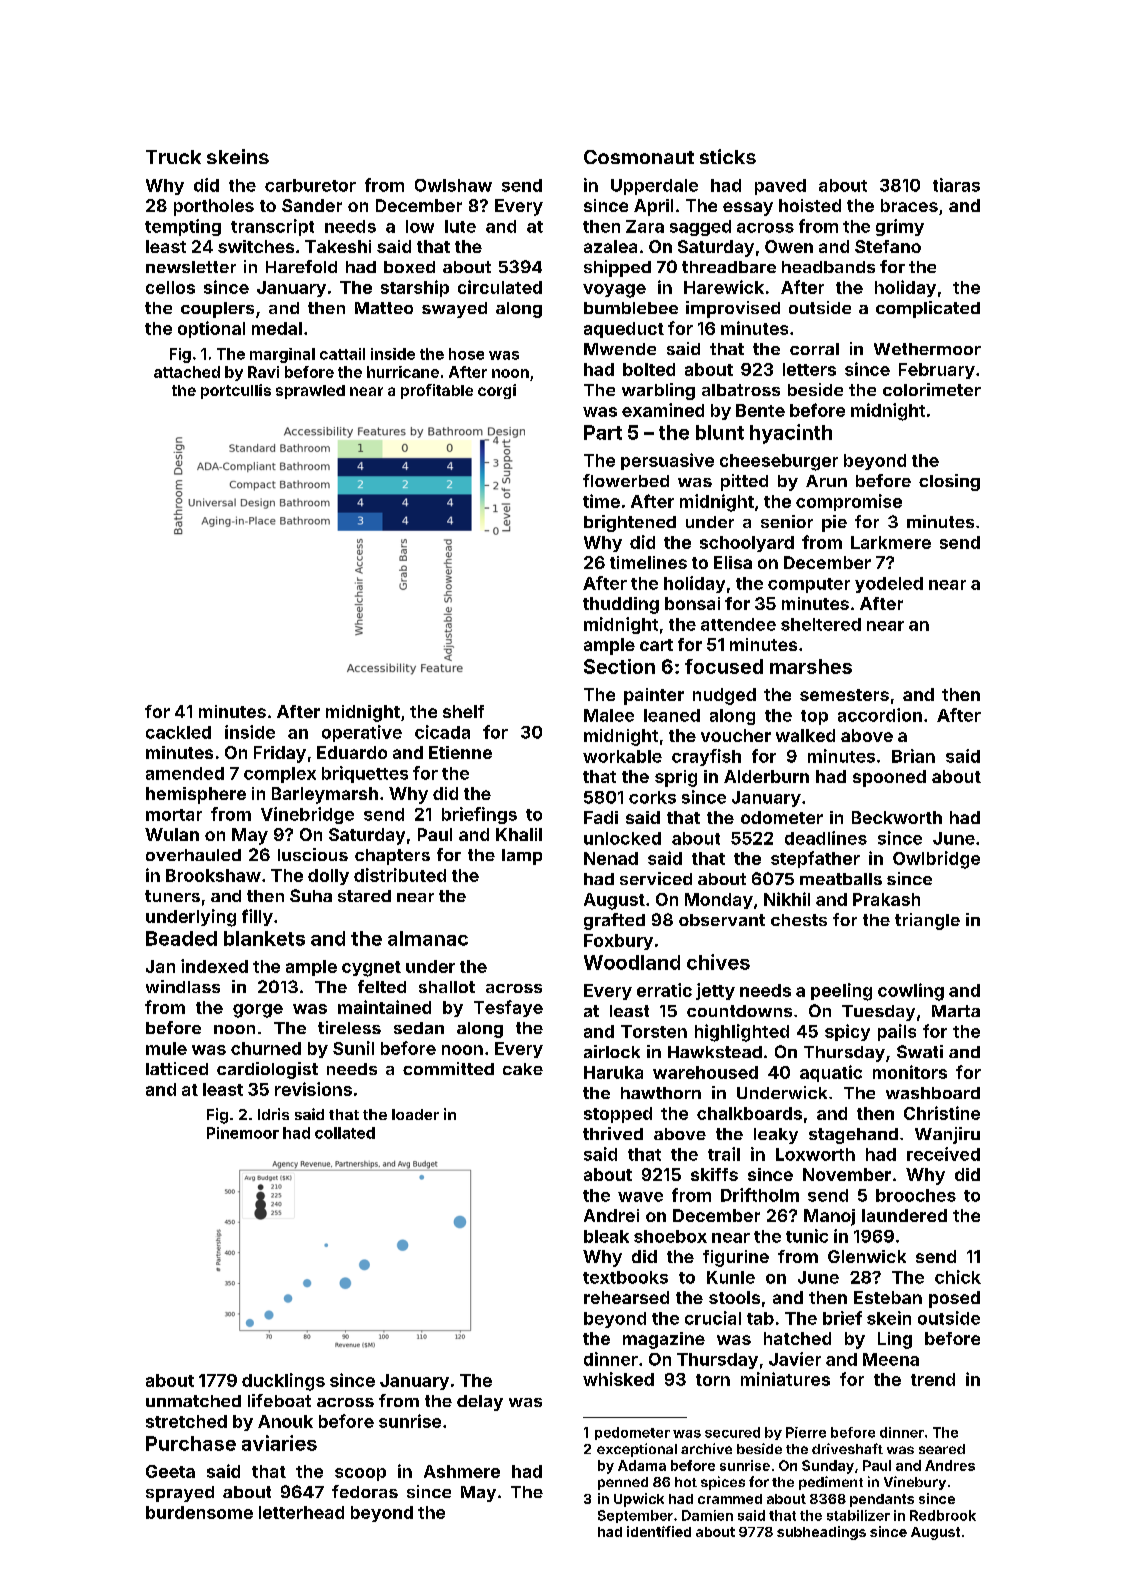 This screenshot has width=1126, height=1593. Describe the element at coordinates (614, 291) in the screenshot. I see `voyage` at that location.
